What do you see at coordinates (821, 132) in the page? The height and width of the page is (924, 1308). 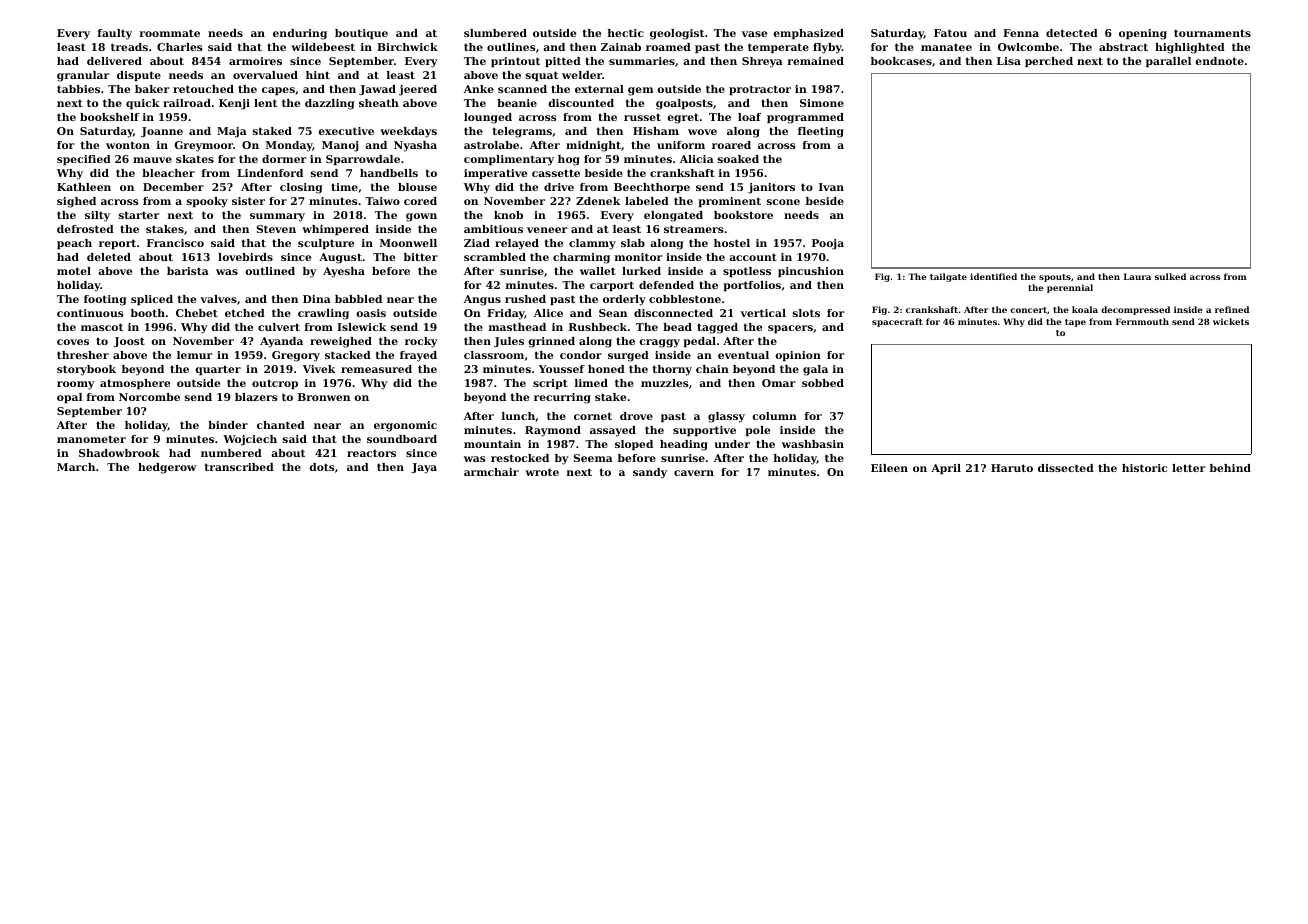 I see `fleeting` at bounding box center [821, 132].
